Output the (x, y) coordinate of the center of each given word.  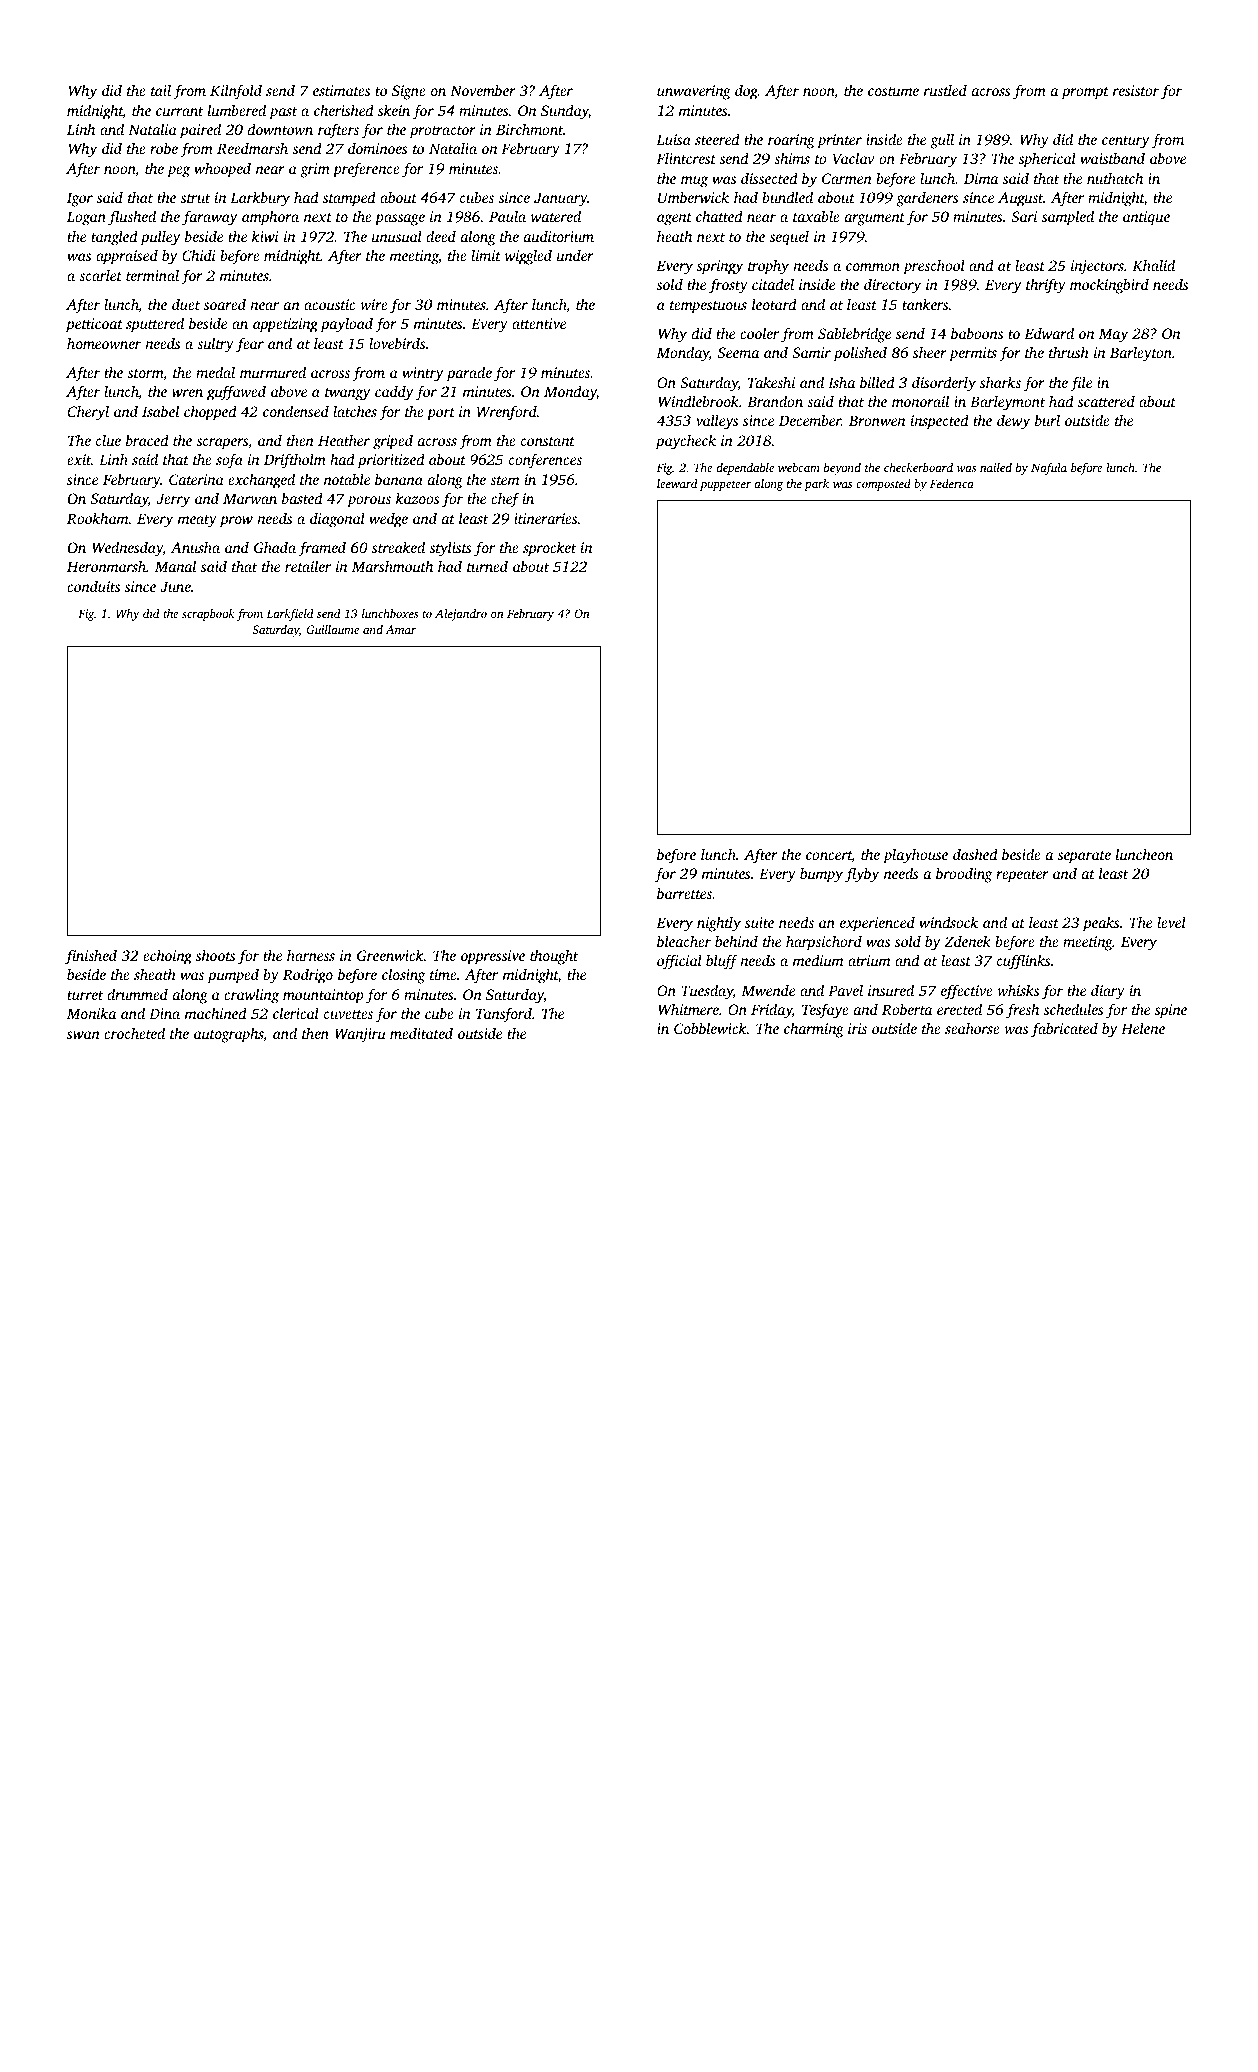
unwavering (694, 92)
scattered (1106, 401)
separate (1084, 857)
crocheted (134, 1033)
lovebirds (397, 343)
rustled (945, 90)
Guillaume (332, 629)
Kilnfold (236, 92)
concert (829, 857)
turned (487, 566)
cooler (759, 333)
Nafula (1049, 469)
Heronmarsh (106, 566)
